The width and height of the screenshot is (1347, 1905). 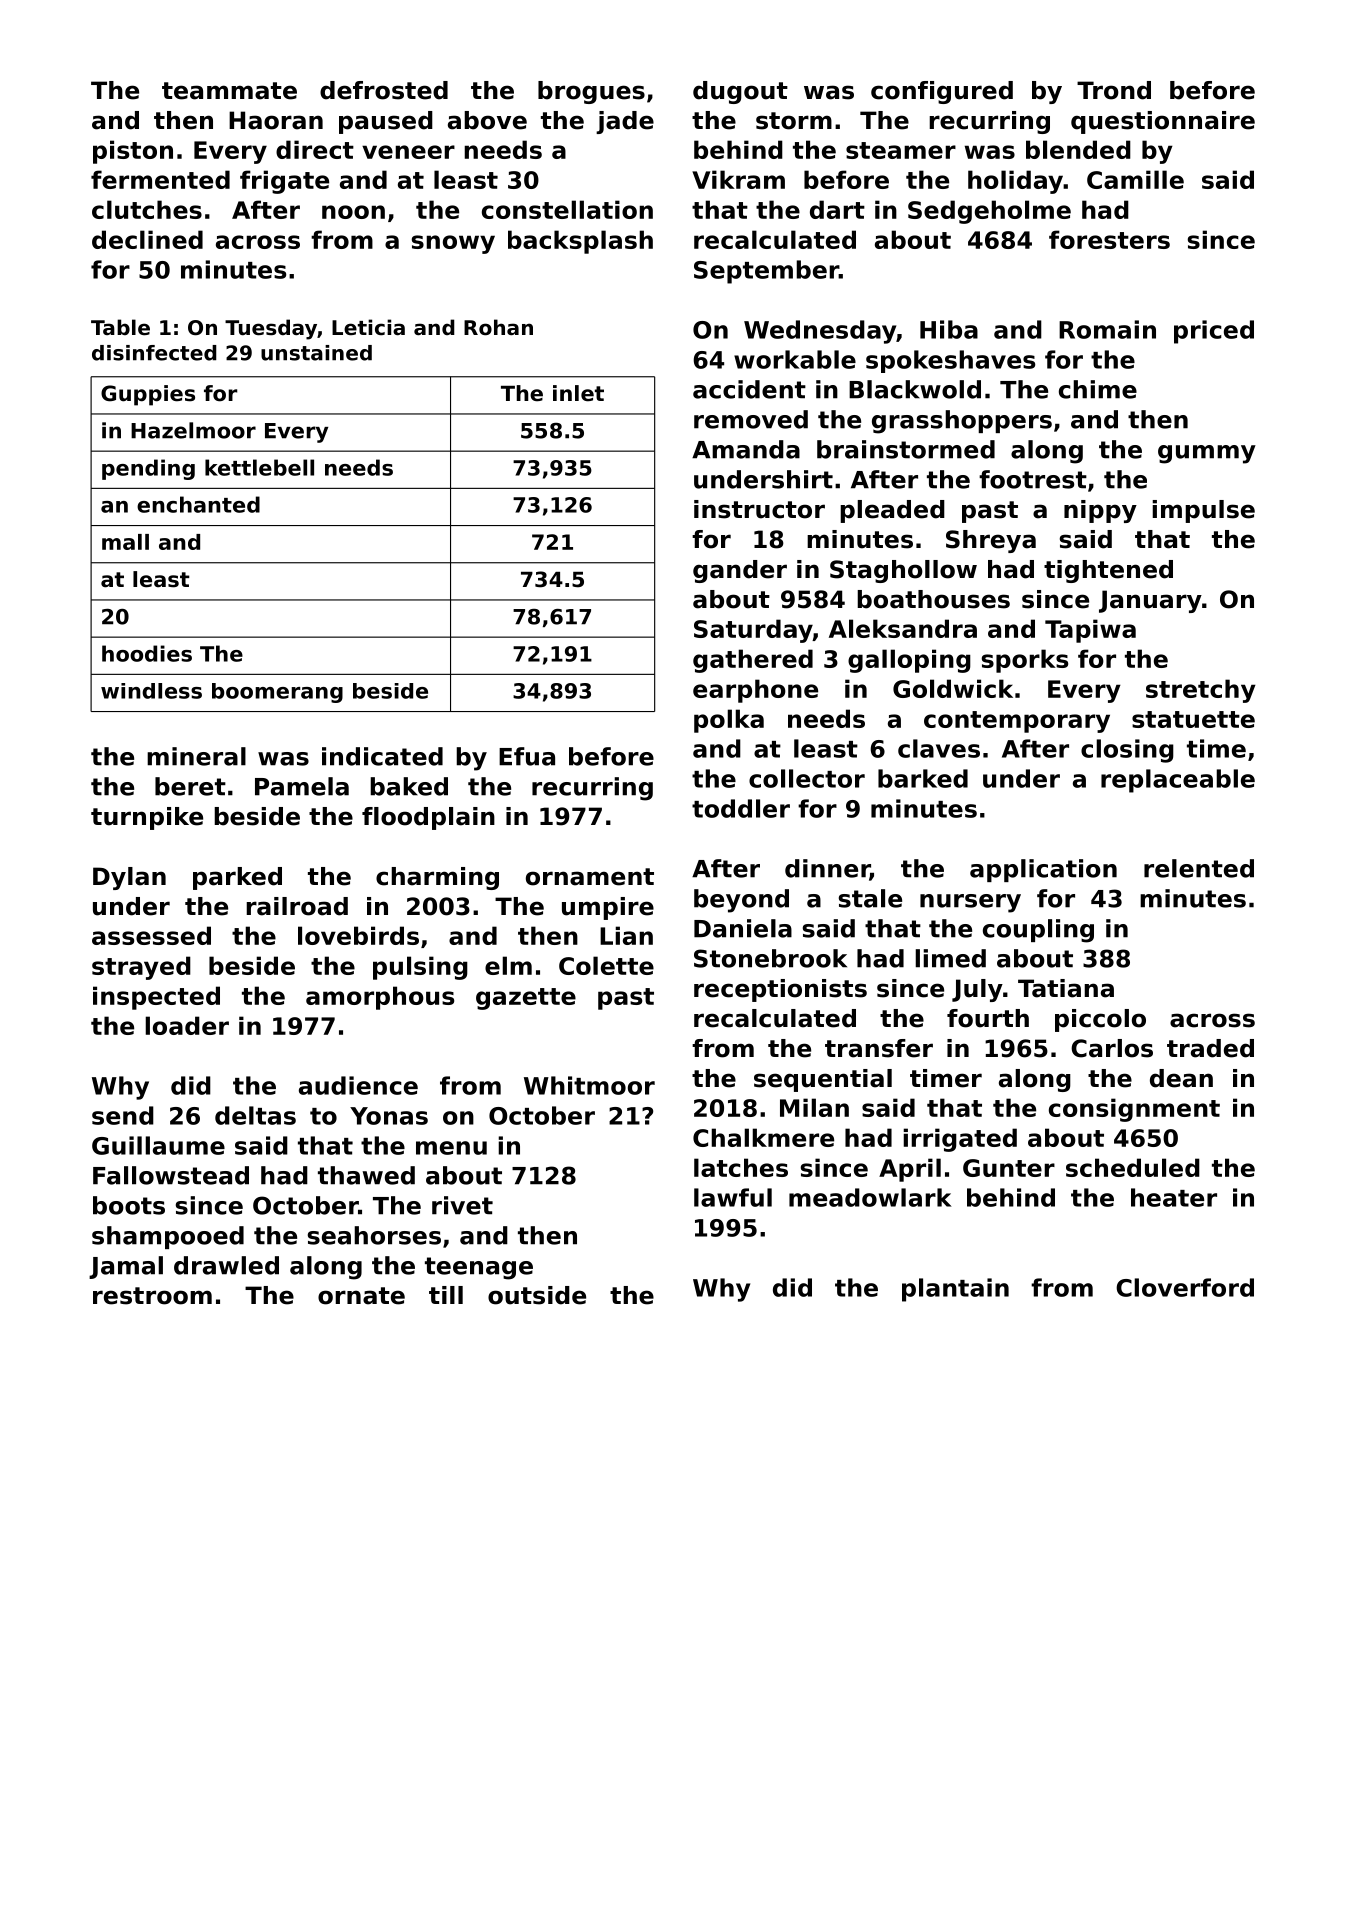 I want to click on Trond, so click(x=1114, y=90).
